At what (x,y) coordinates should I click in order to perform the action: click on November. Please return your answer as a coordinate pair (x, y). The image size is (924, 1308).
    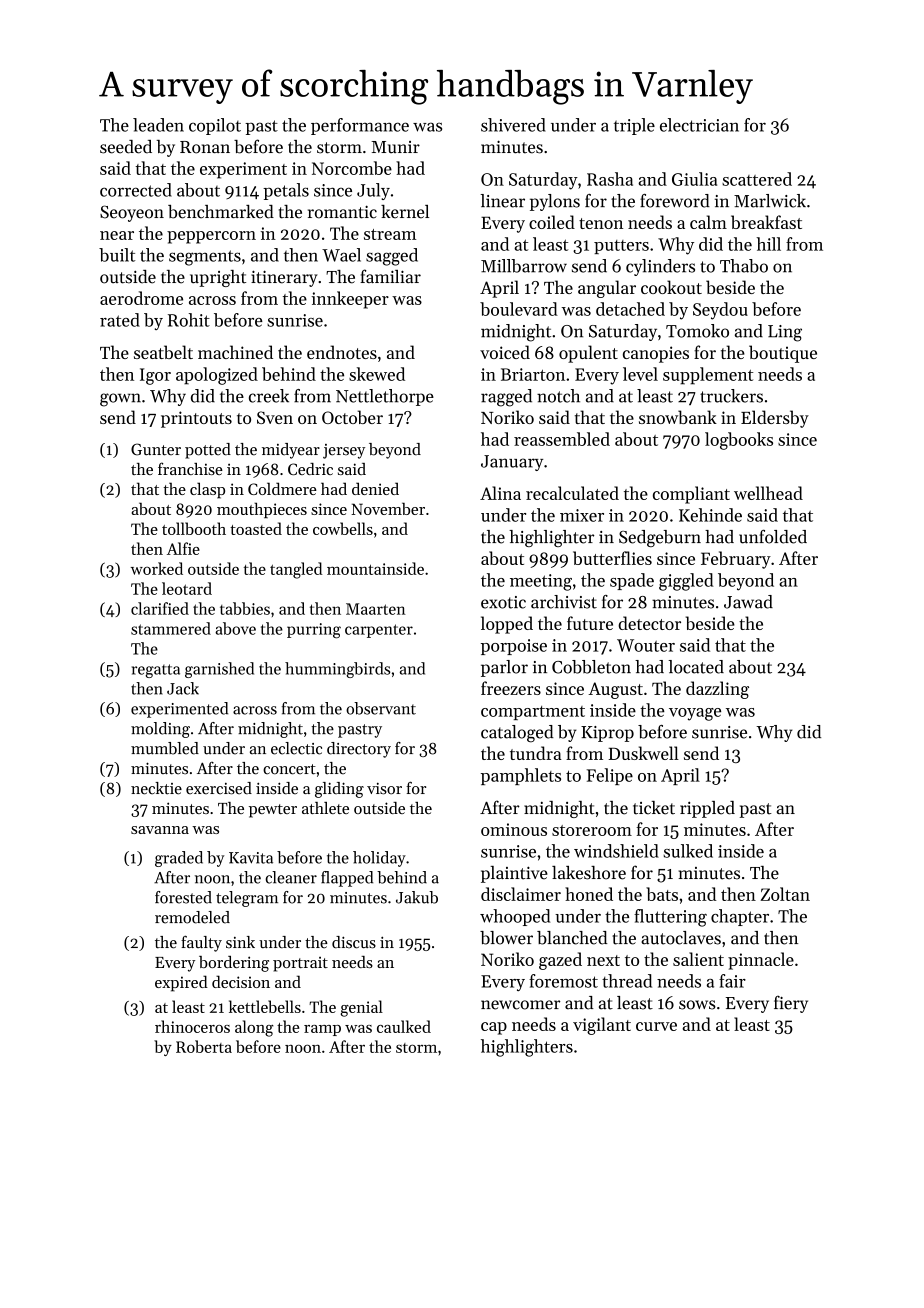
    Looking at the image, I should click on (388, 508).
